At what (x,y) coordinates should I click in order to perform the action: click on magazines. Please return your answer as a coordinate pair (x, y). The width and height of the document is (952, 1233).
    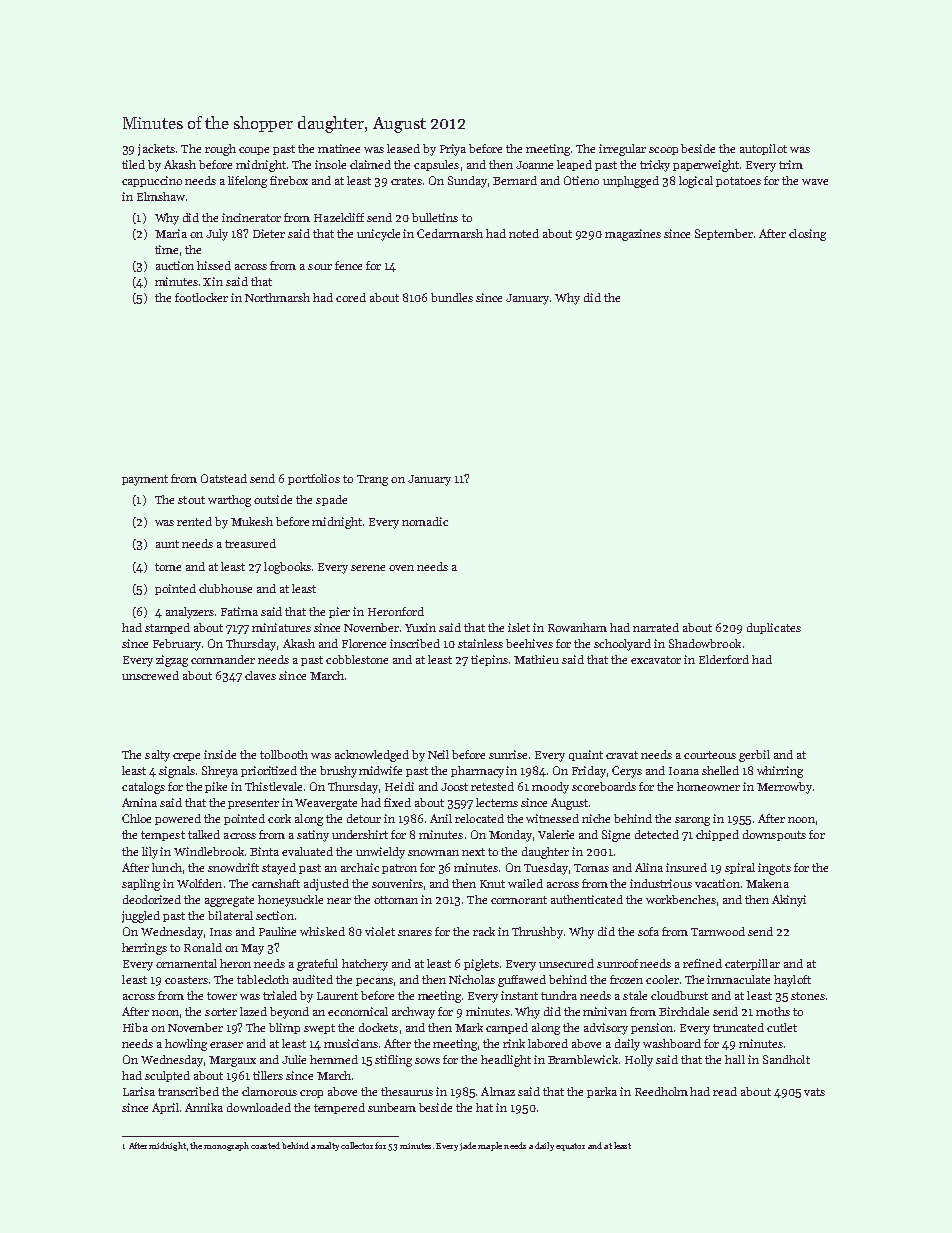
    Looking at the image, I should click on (633, 235).
